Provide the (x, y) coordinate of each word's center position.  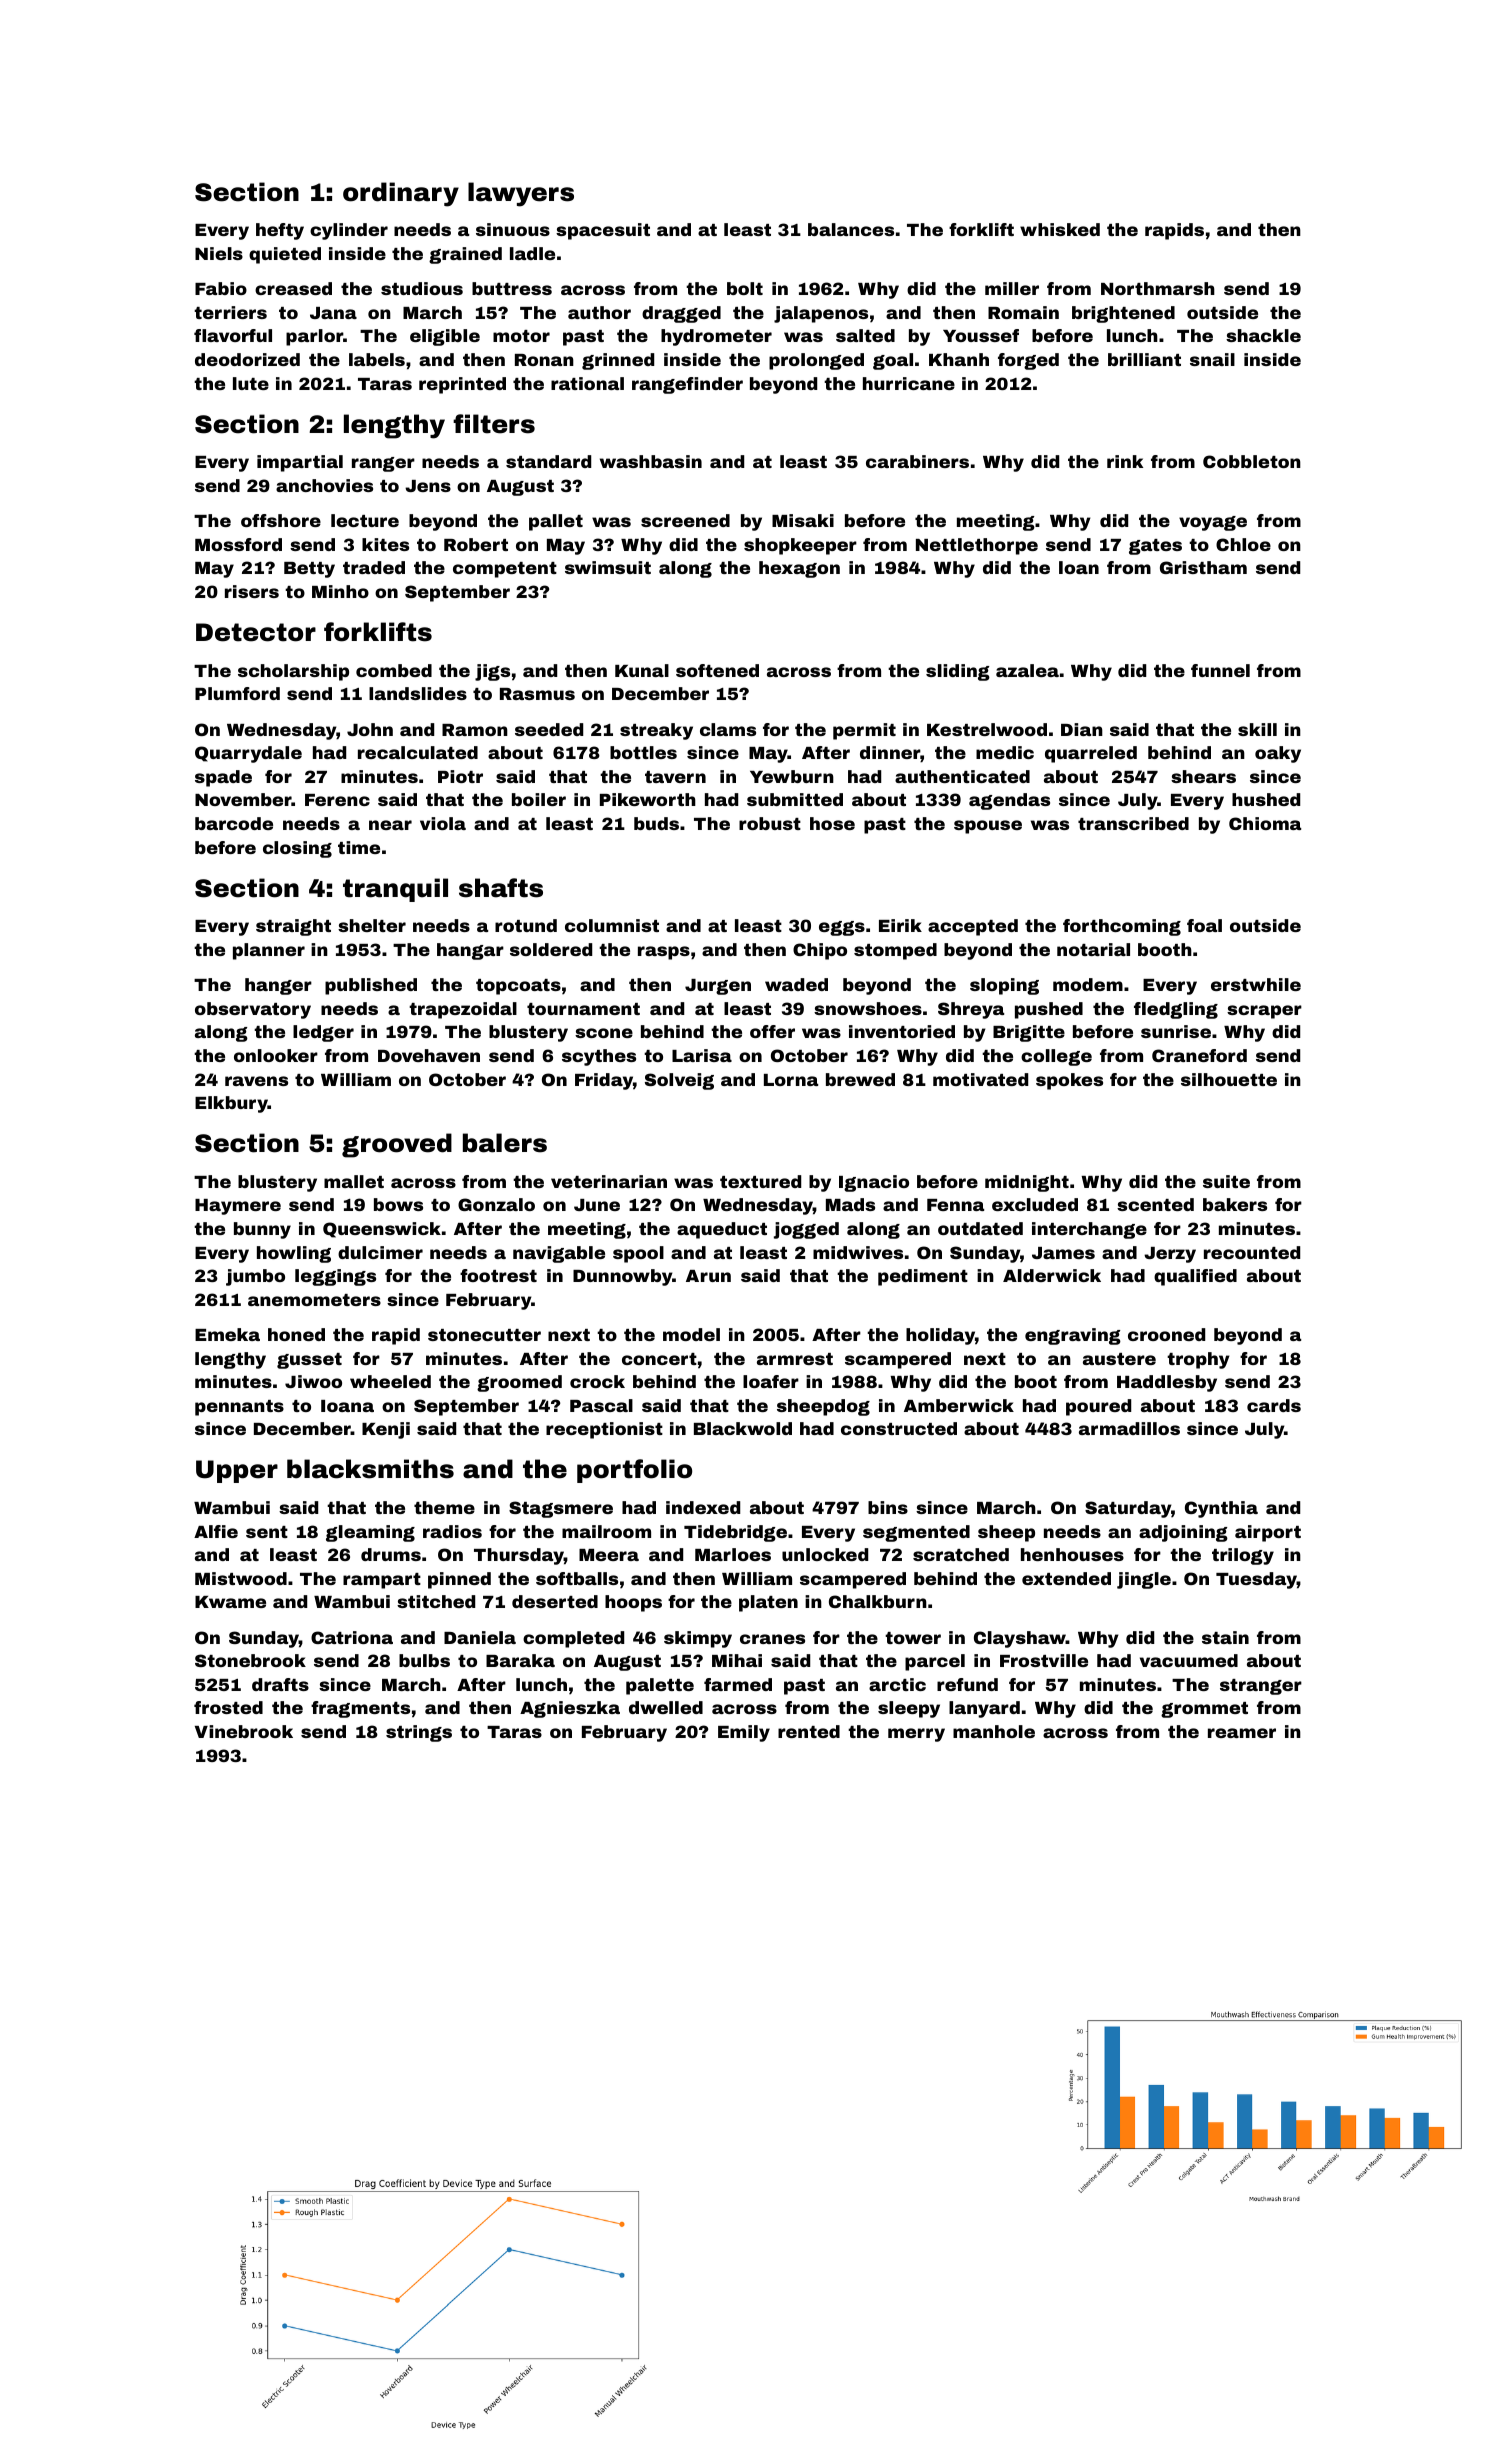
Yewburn (792, 776)
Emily (744, 1733)
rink (1125, 461)
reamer (1242, 1733)
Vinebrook (244, 1731)
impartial (300, 463)
